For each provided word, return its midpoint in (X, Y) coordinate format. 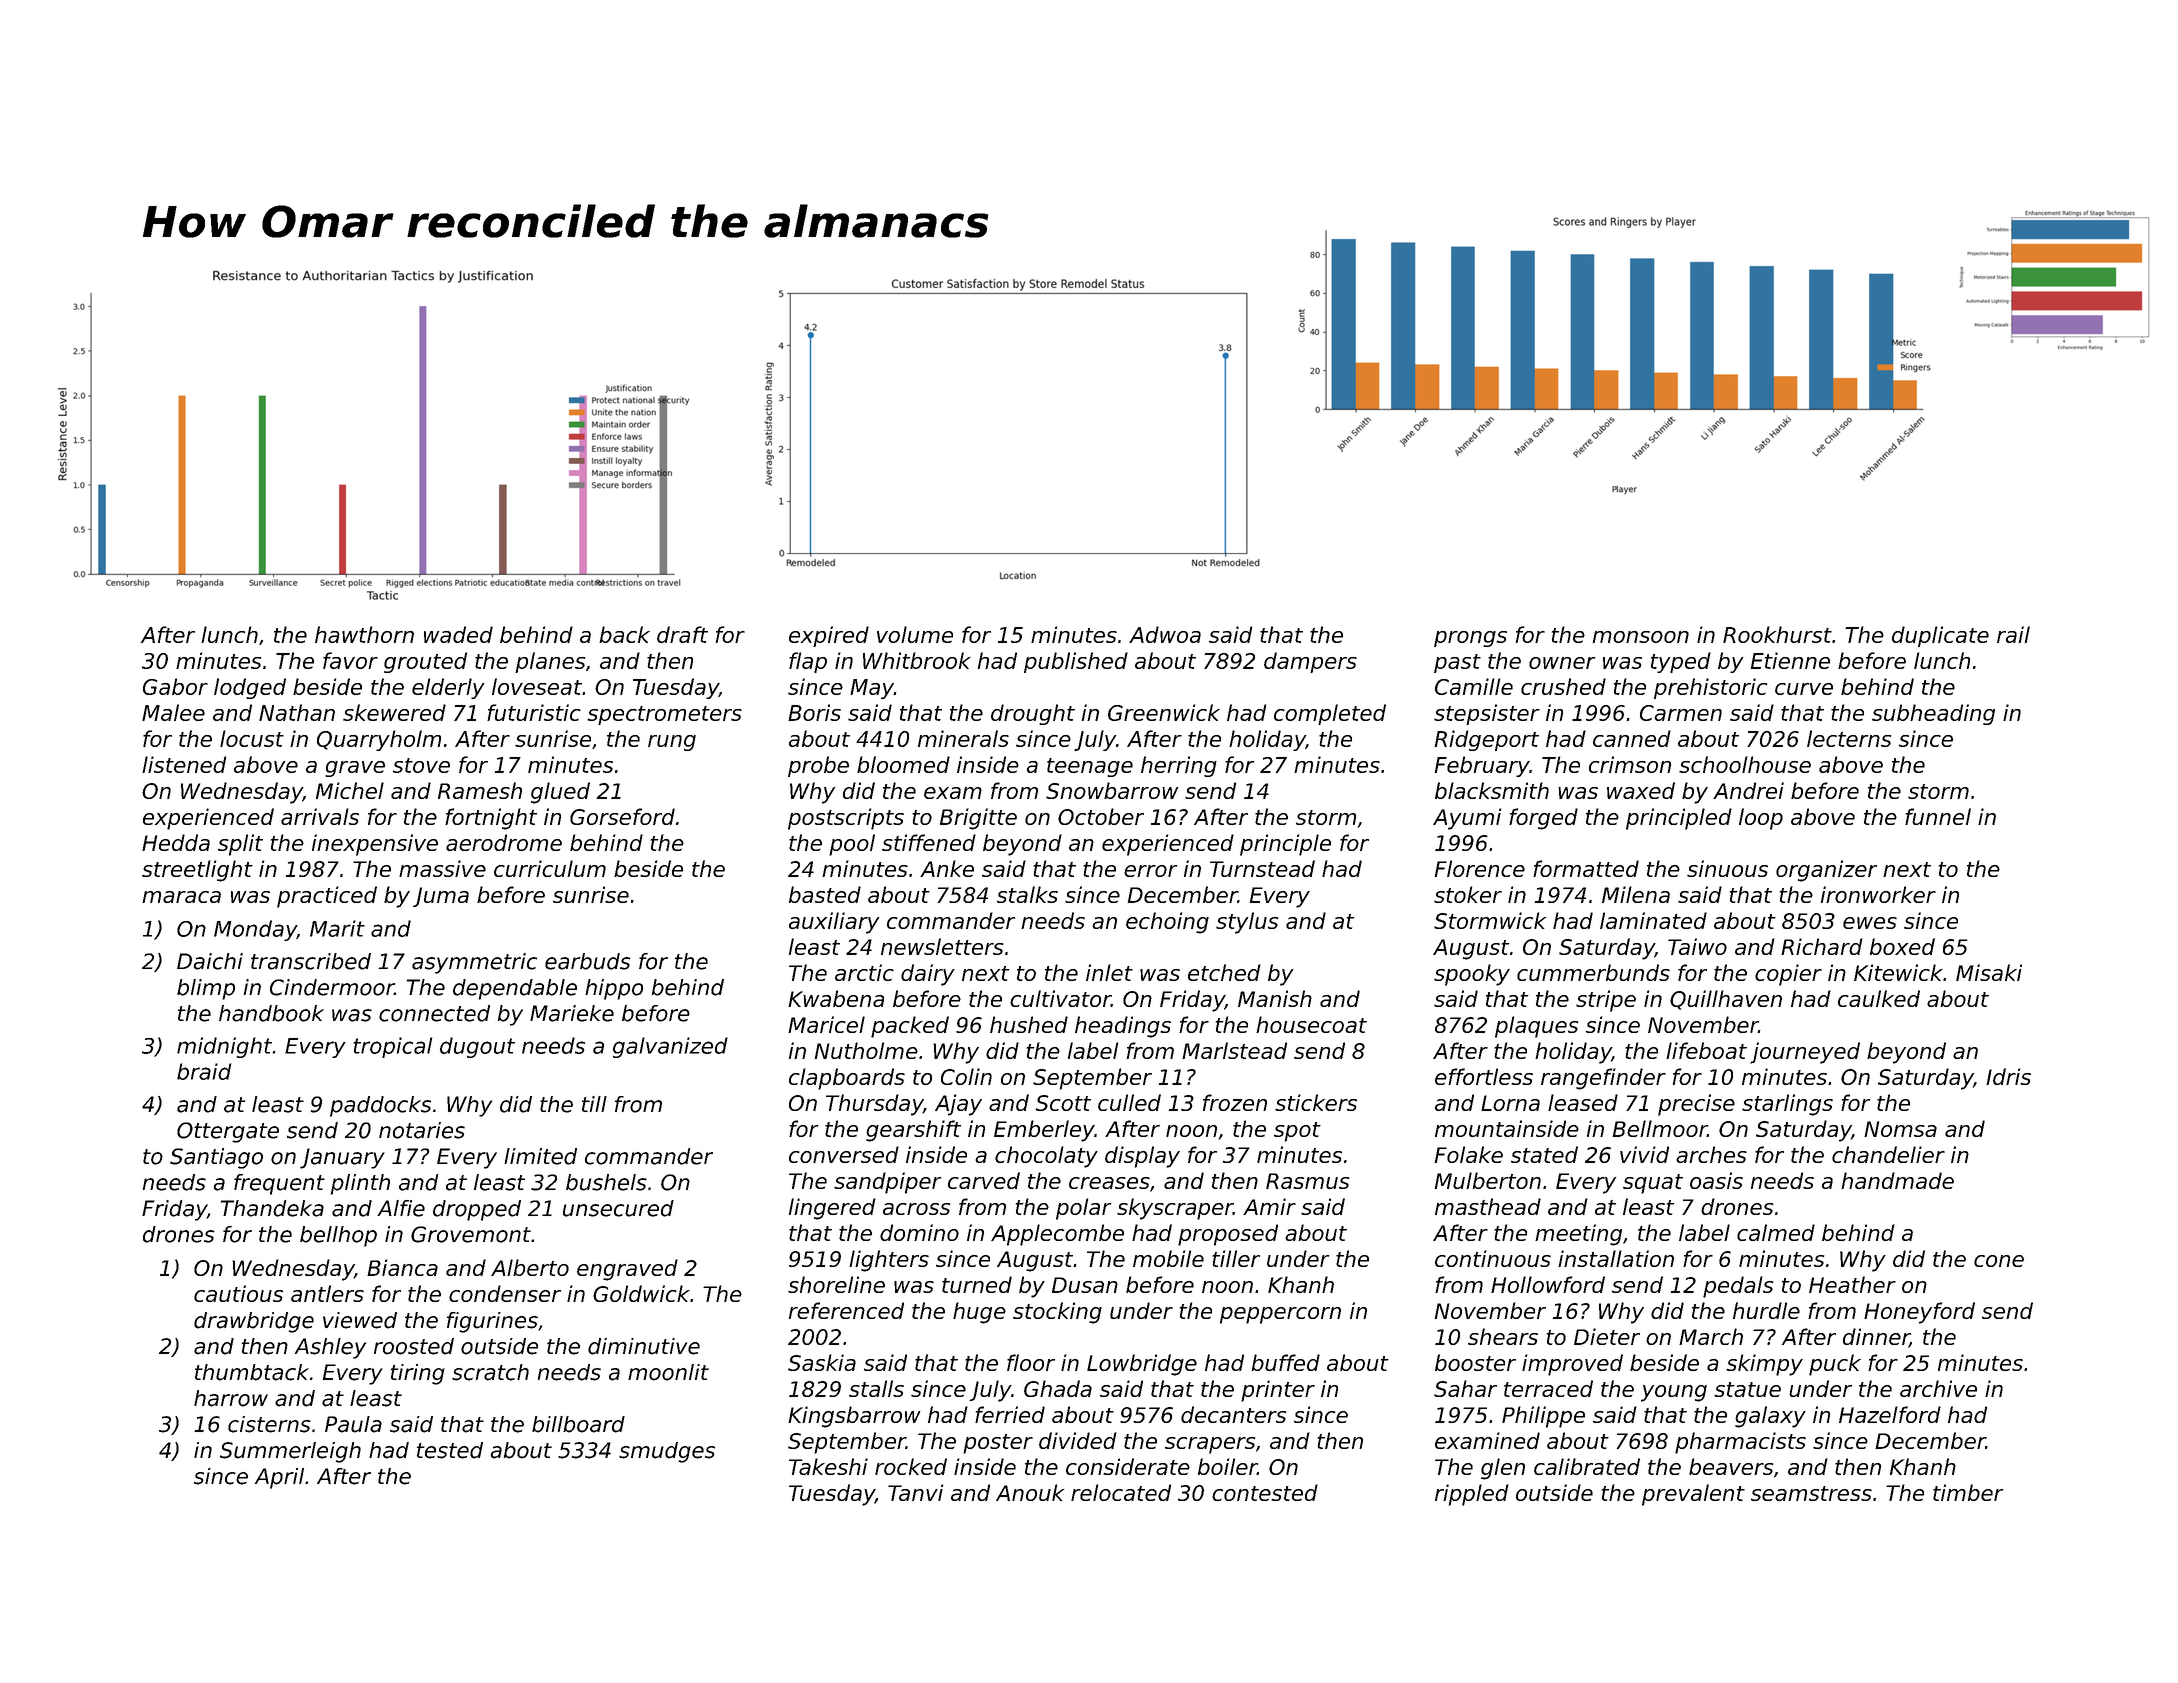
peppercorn (1280, 1315)
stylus (1247, 923)
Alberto (530, 1267)
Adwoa (1165, 634)
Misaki (1989, 972)
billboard (578, 1424)
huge (979, 1313)
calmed (1776, 1232)
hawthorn (364, 634)
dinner (1876, 1338)
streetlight (197, 871)
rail (2013, 634)
